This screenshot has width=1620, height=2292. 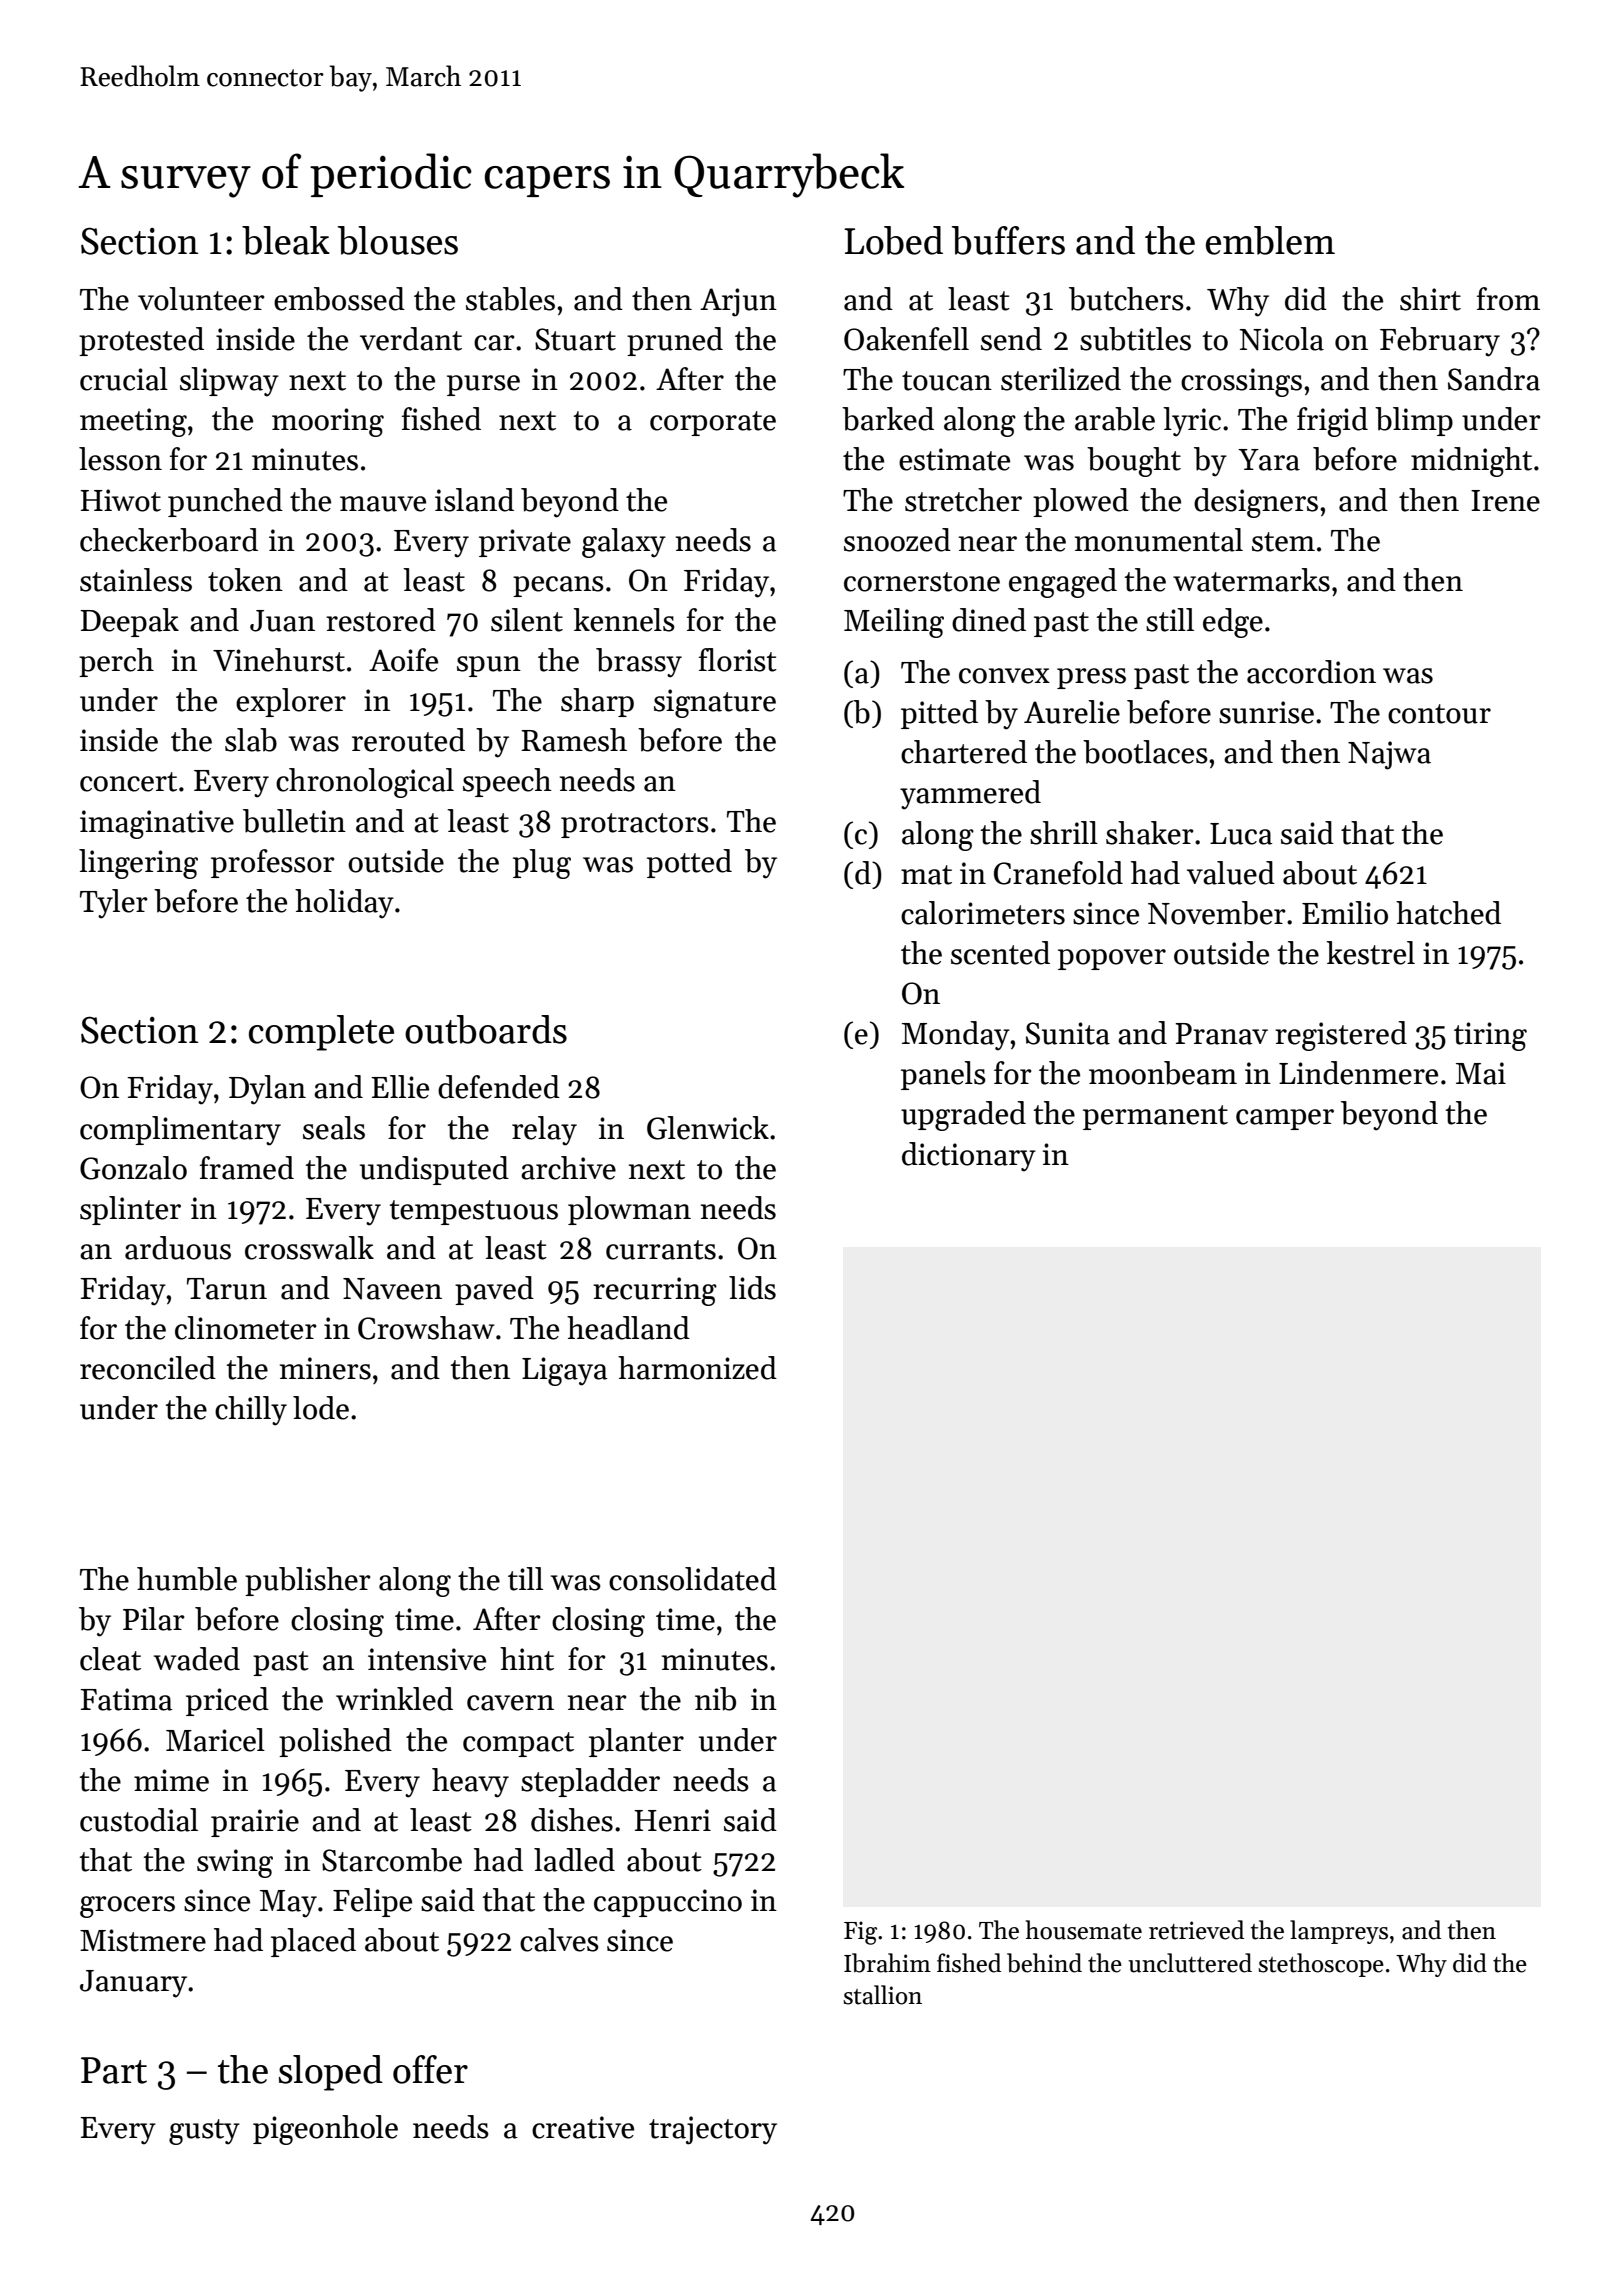 What do you see at coordinates (1008, 240) in the screenshot?
I see `buffers` at bounding box center [1008, 240].
